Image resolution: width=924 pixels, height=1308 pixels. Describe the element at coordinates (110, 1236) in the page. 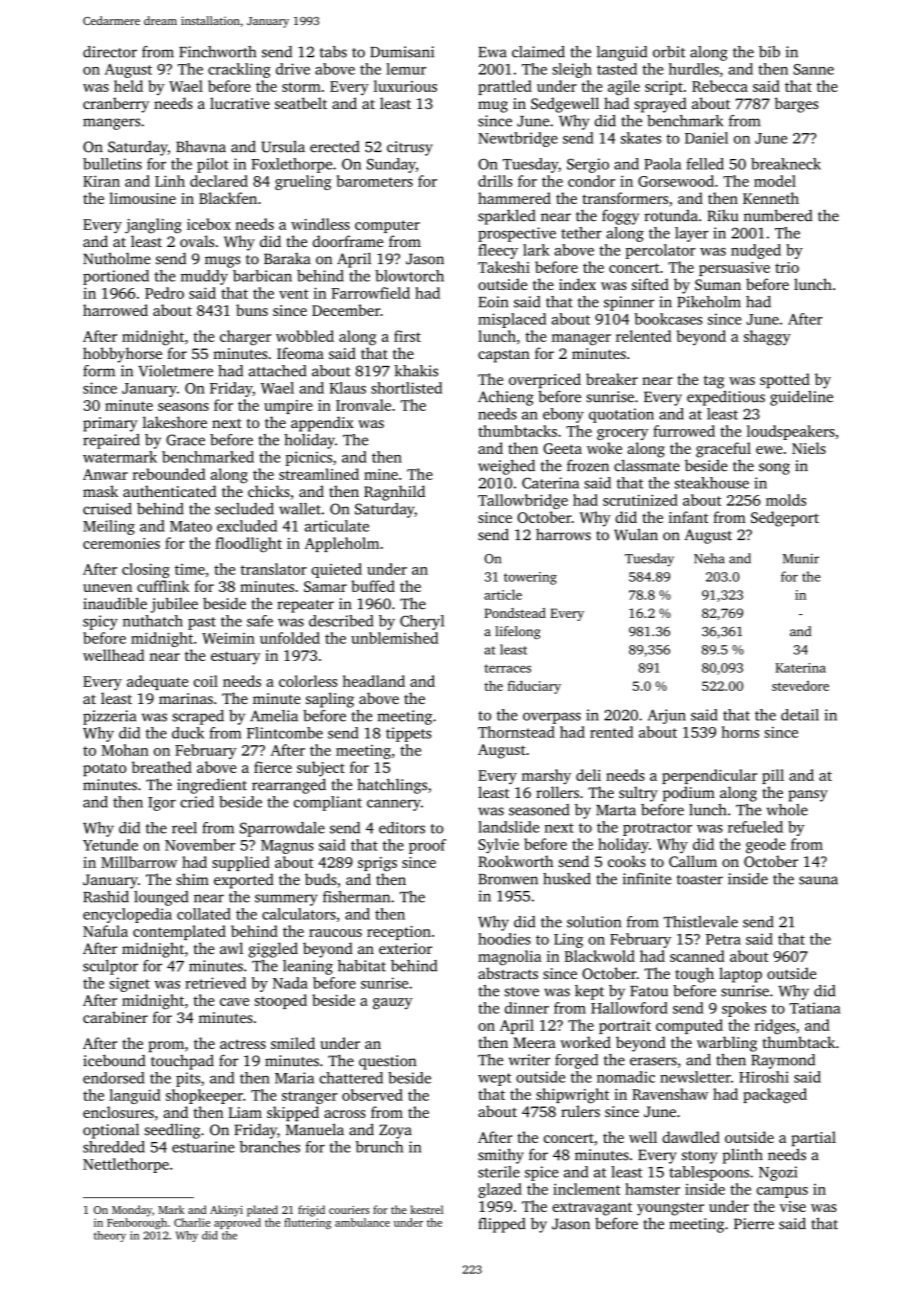

I see `theory` at that location.
